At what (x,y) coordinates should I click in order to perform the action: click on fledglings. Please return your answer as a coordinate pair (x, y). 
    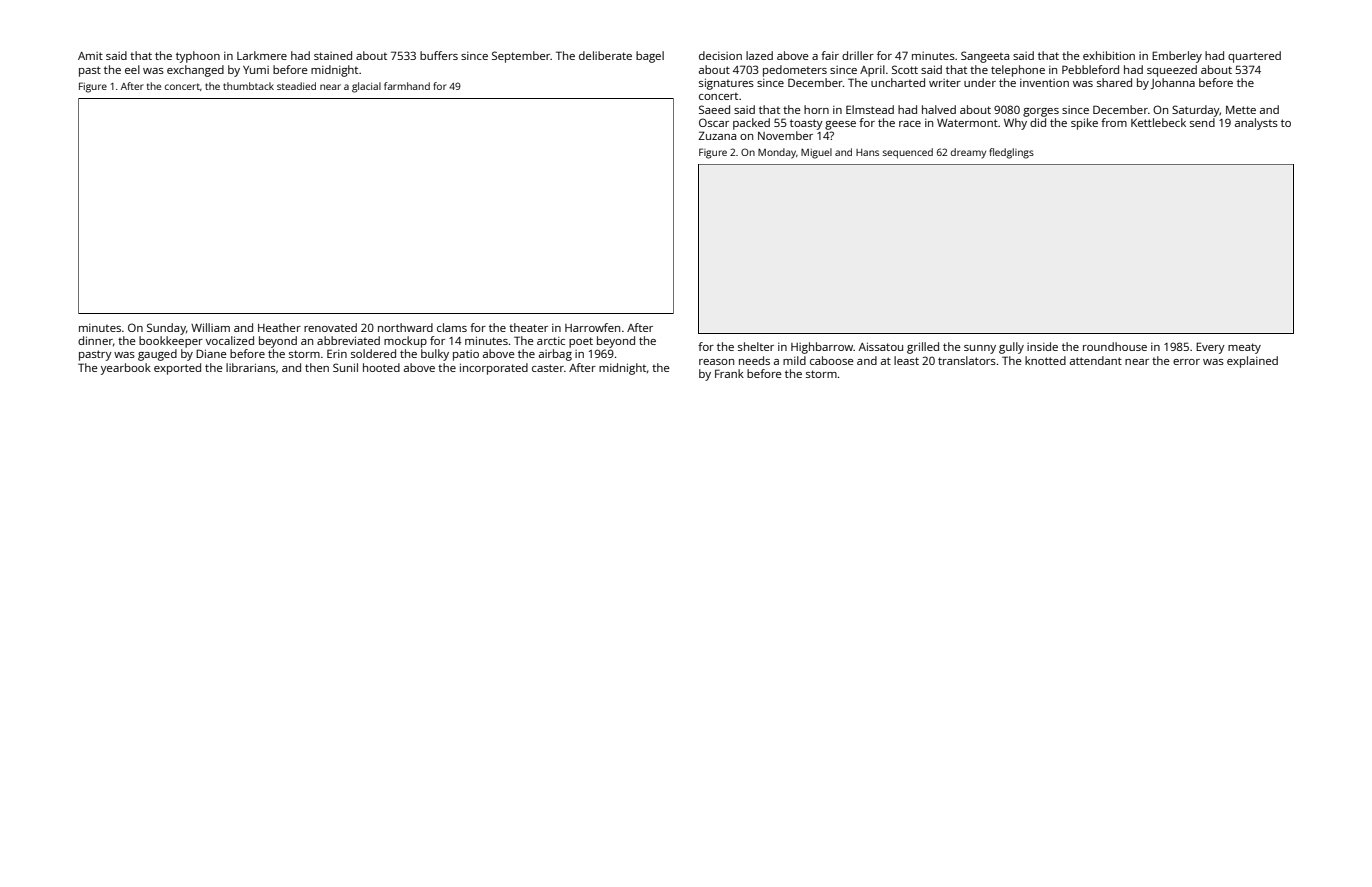
    Looking at the image, I should click on (1011, 153).
